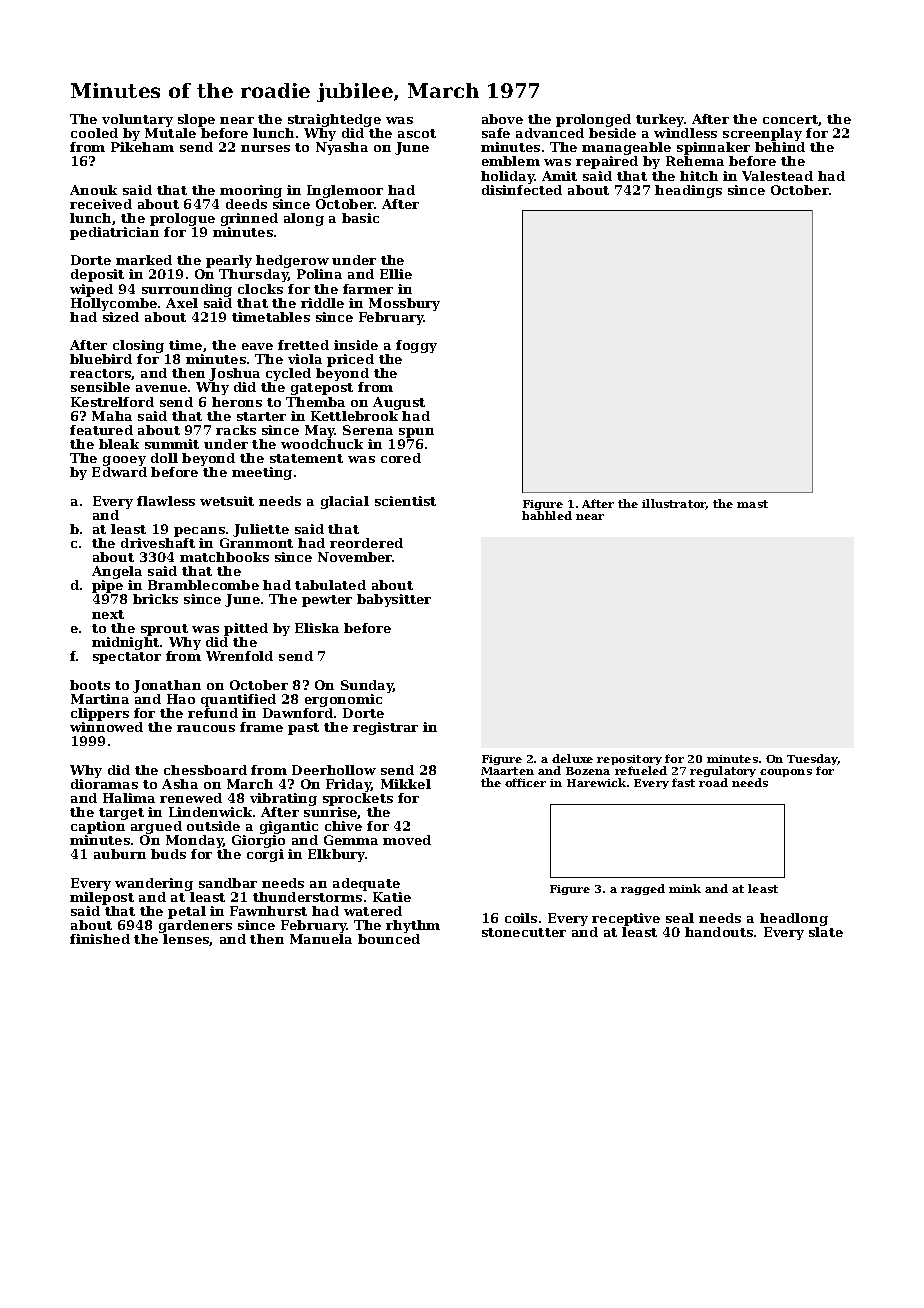 Image resolution: width=924 pixels, height=1308 pixels. I want to click on stonecutter, so click(524, 932).
